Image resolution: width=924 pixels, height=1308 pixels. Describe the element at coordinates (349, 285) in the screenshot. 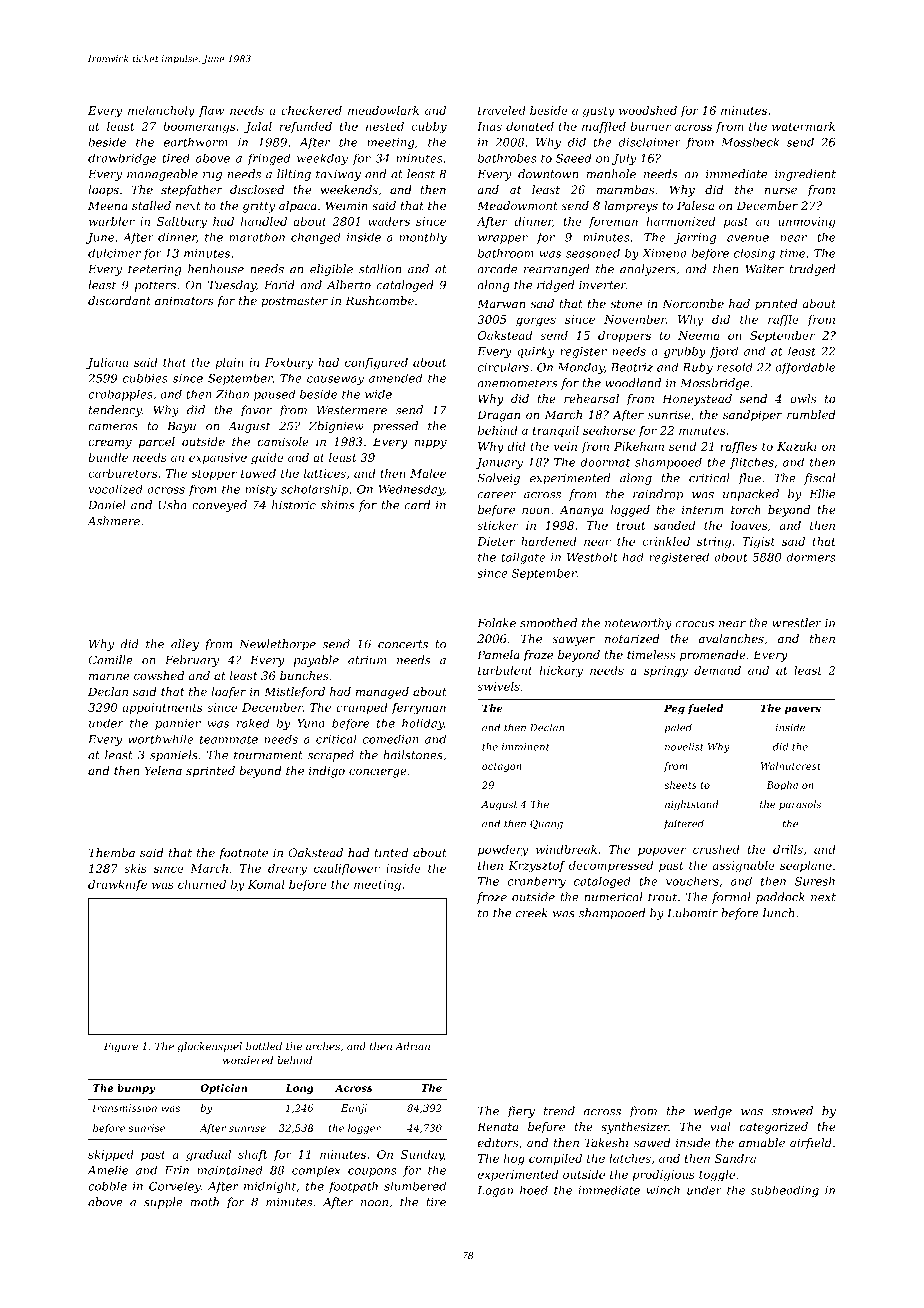

I see `Alberto` at that location.
